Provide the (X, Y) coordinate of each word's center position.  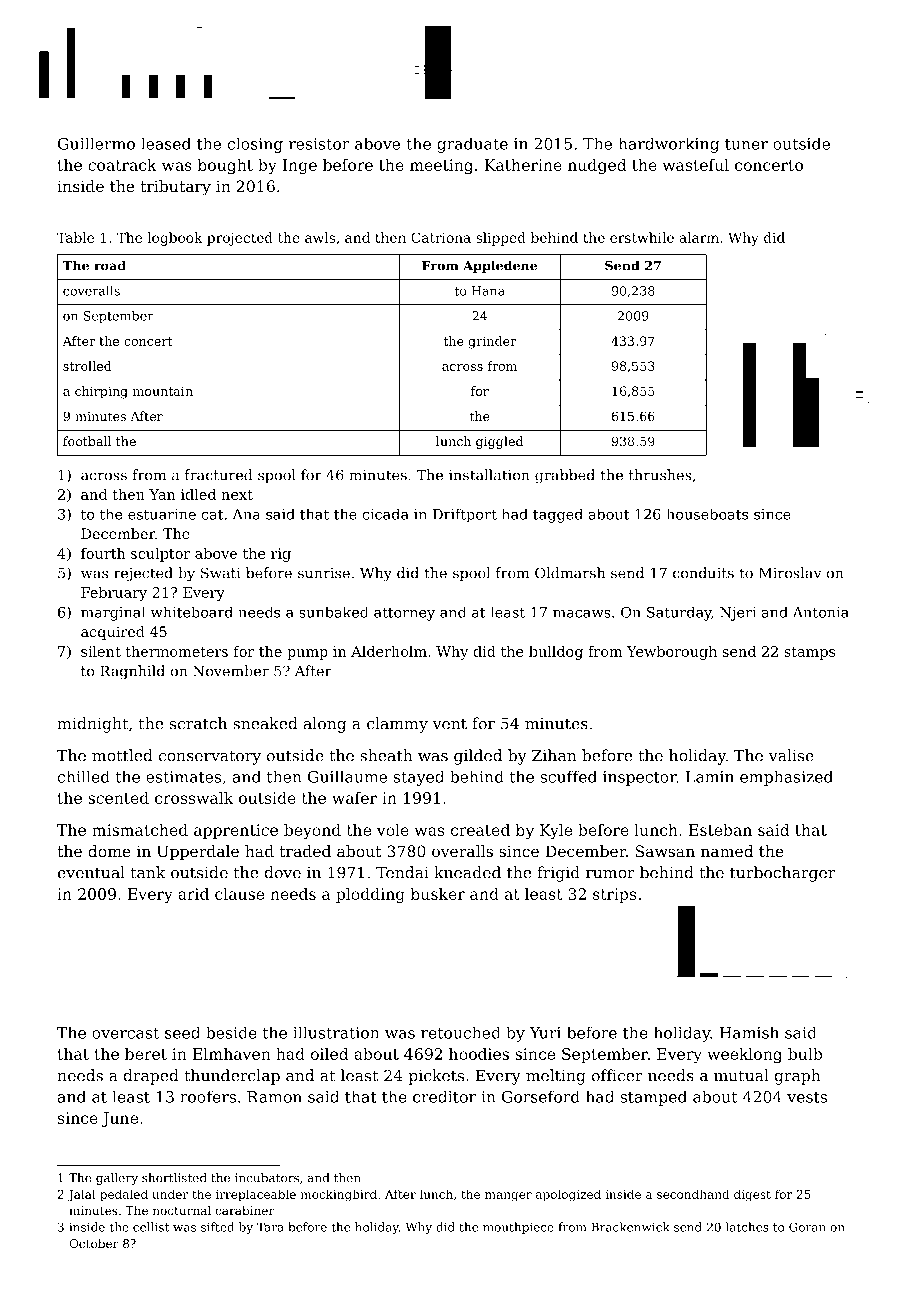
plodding (370, 895)
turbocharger (782, 874)
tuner (746, 144)
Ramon (274, 1097)
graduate (472, 145)
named (727, 851)
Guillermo (96, 143)
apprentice (236, 831)
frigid (558, 874)
